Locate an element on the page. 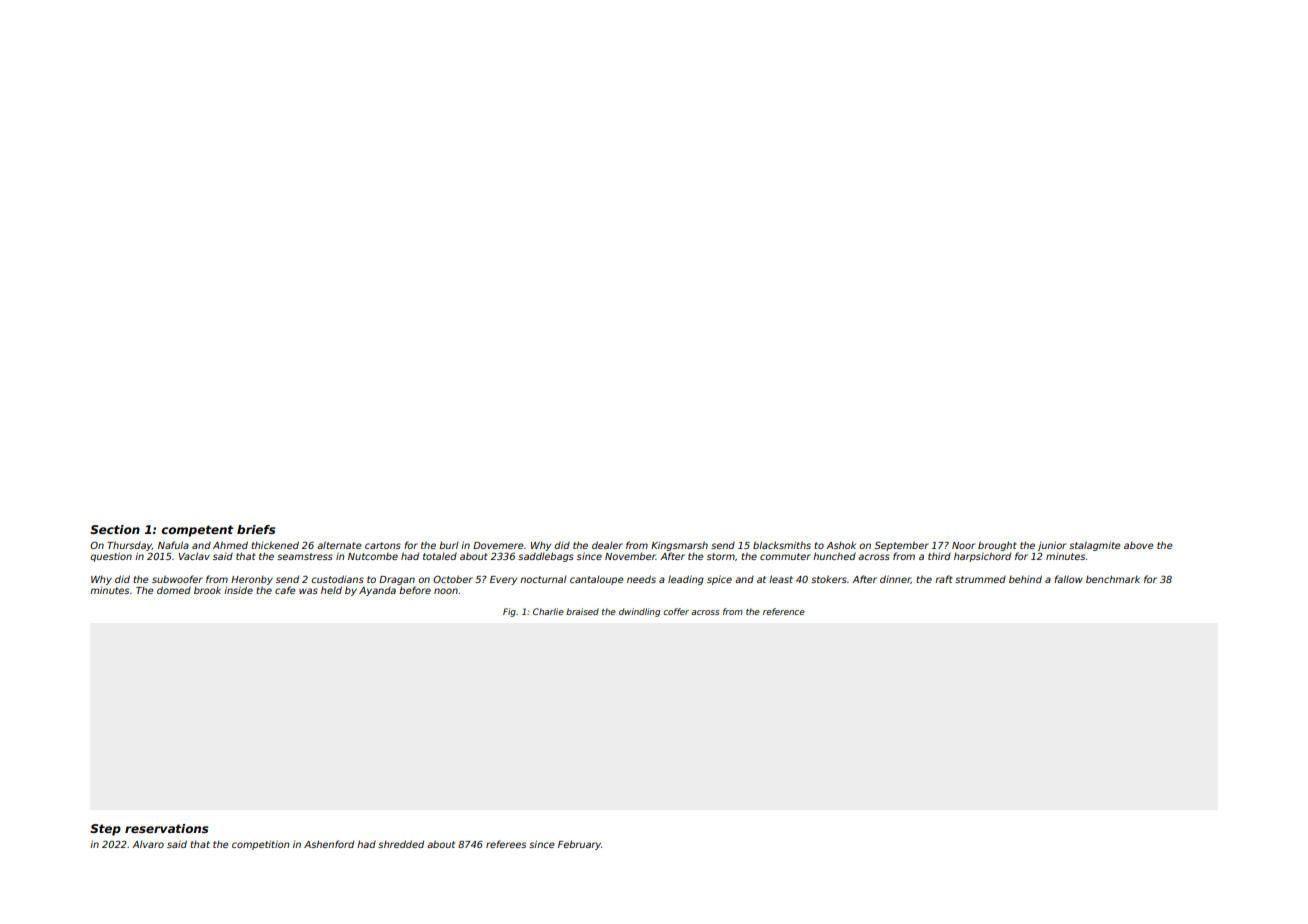 Image resolution: width=1308 pixels, height=924 pixels. referees is located at coordinates (506, 844).
